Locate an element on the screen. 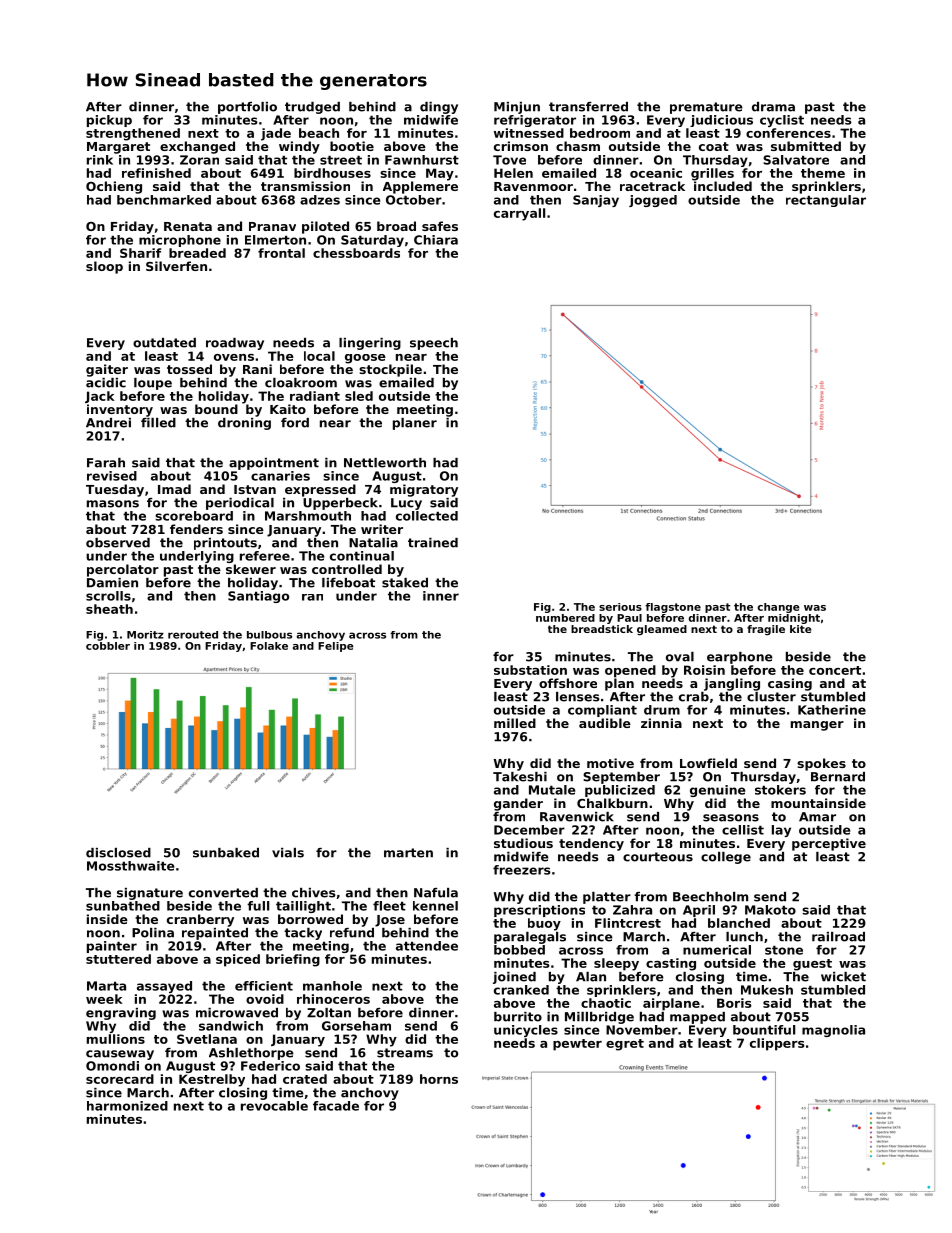  disclosed is located at coordinates (118, 853).
